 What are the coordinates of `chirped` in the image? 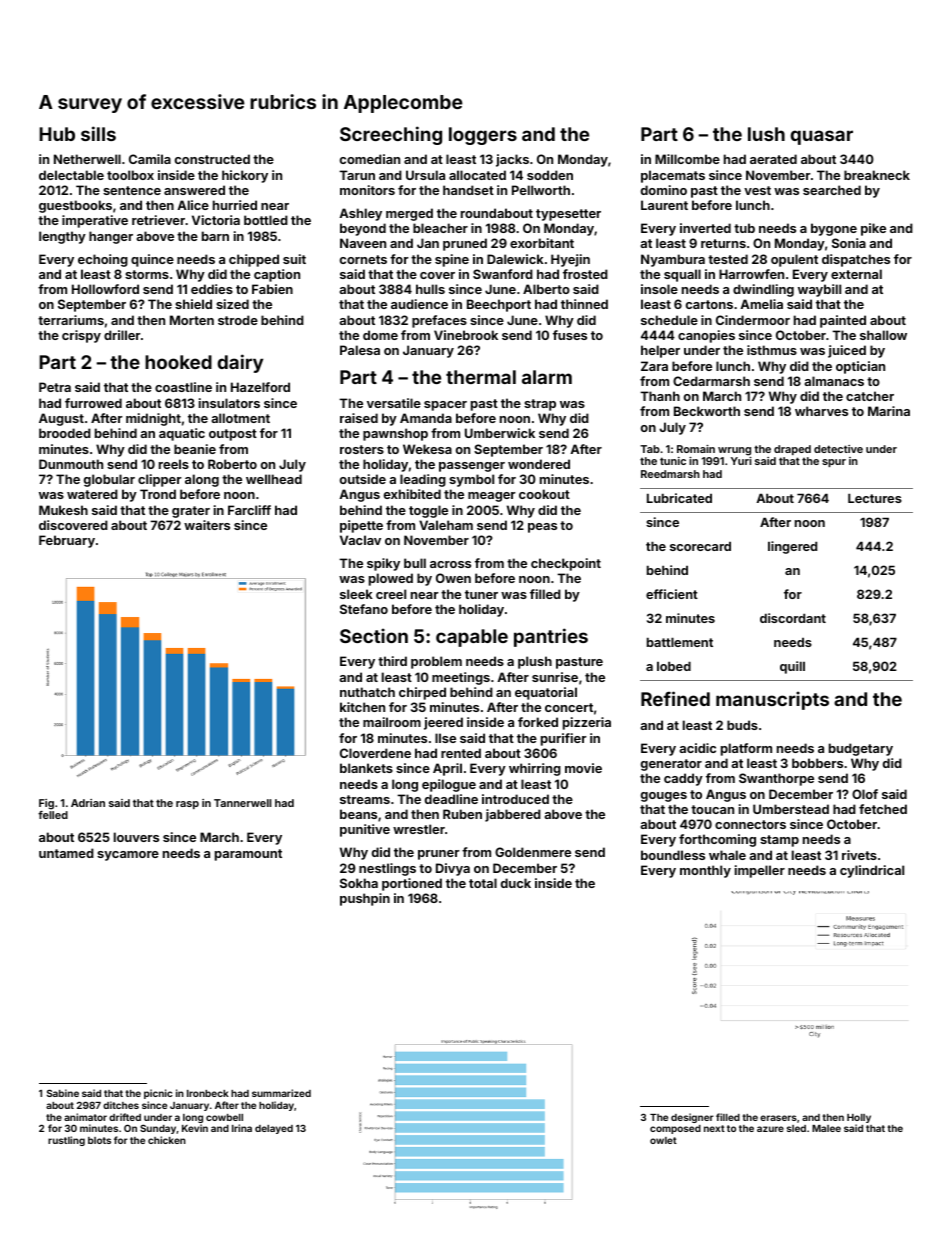 It's located at (422, 693).
